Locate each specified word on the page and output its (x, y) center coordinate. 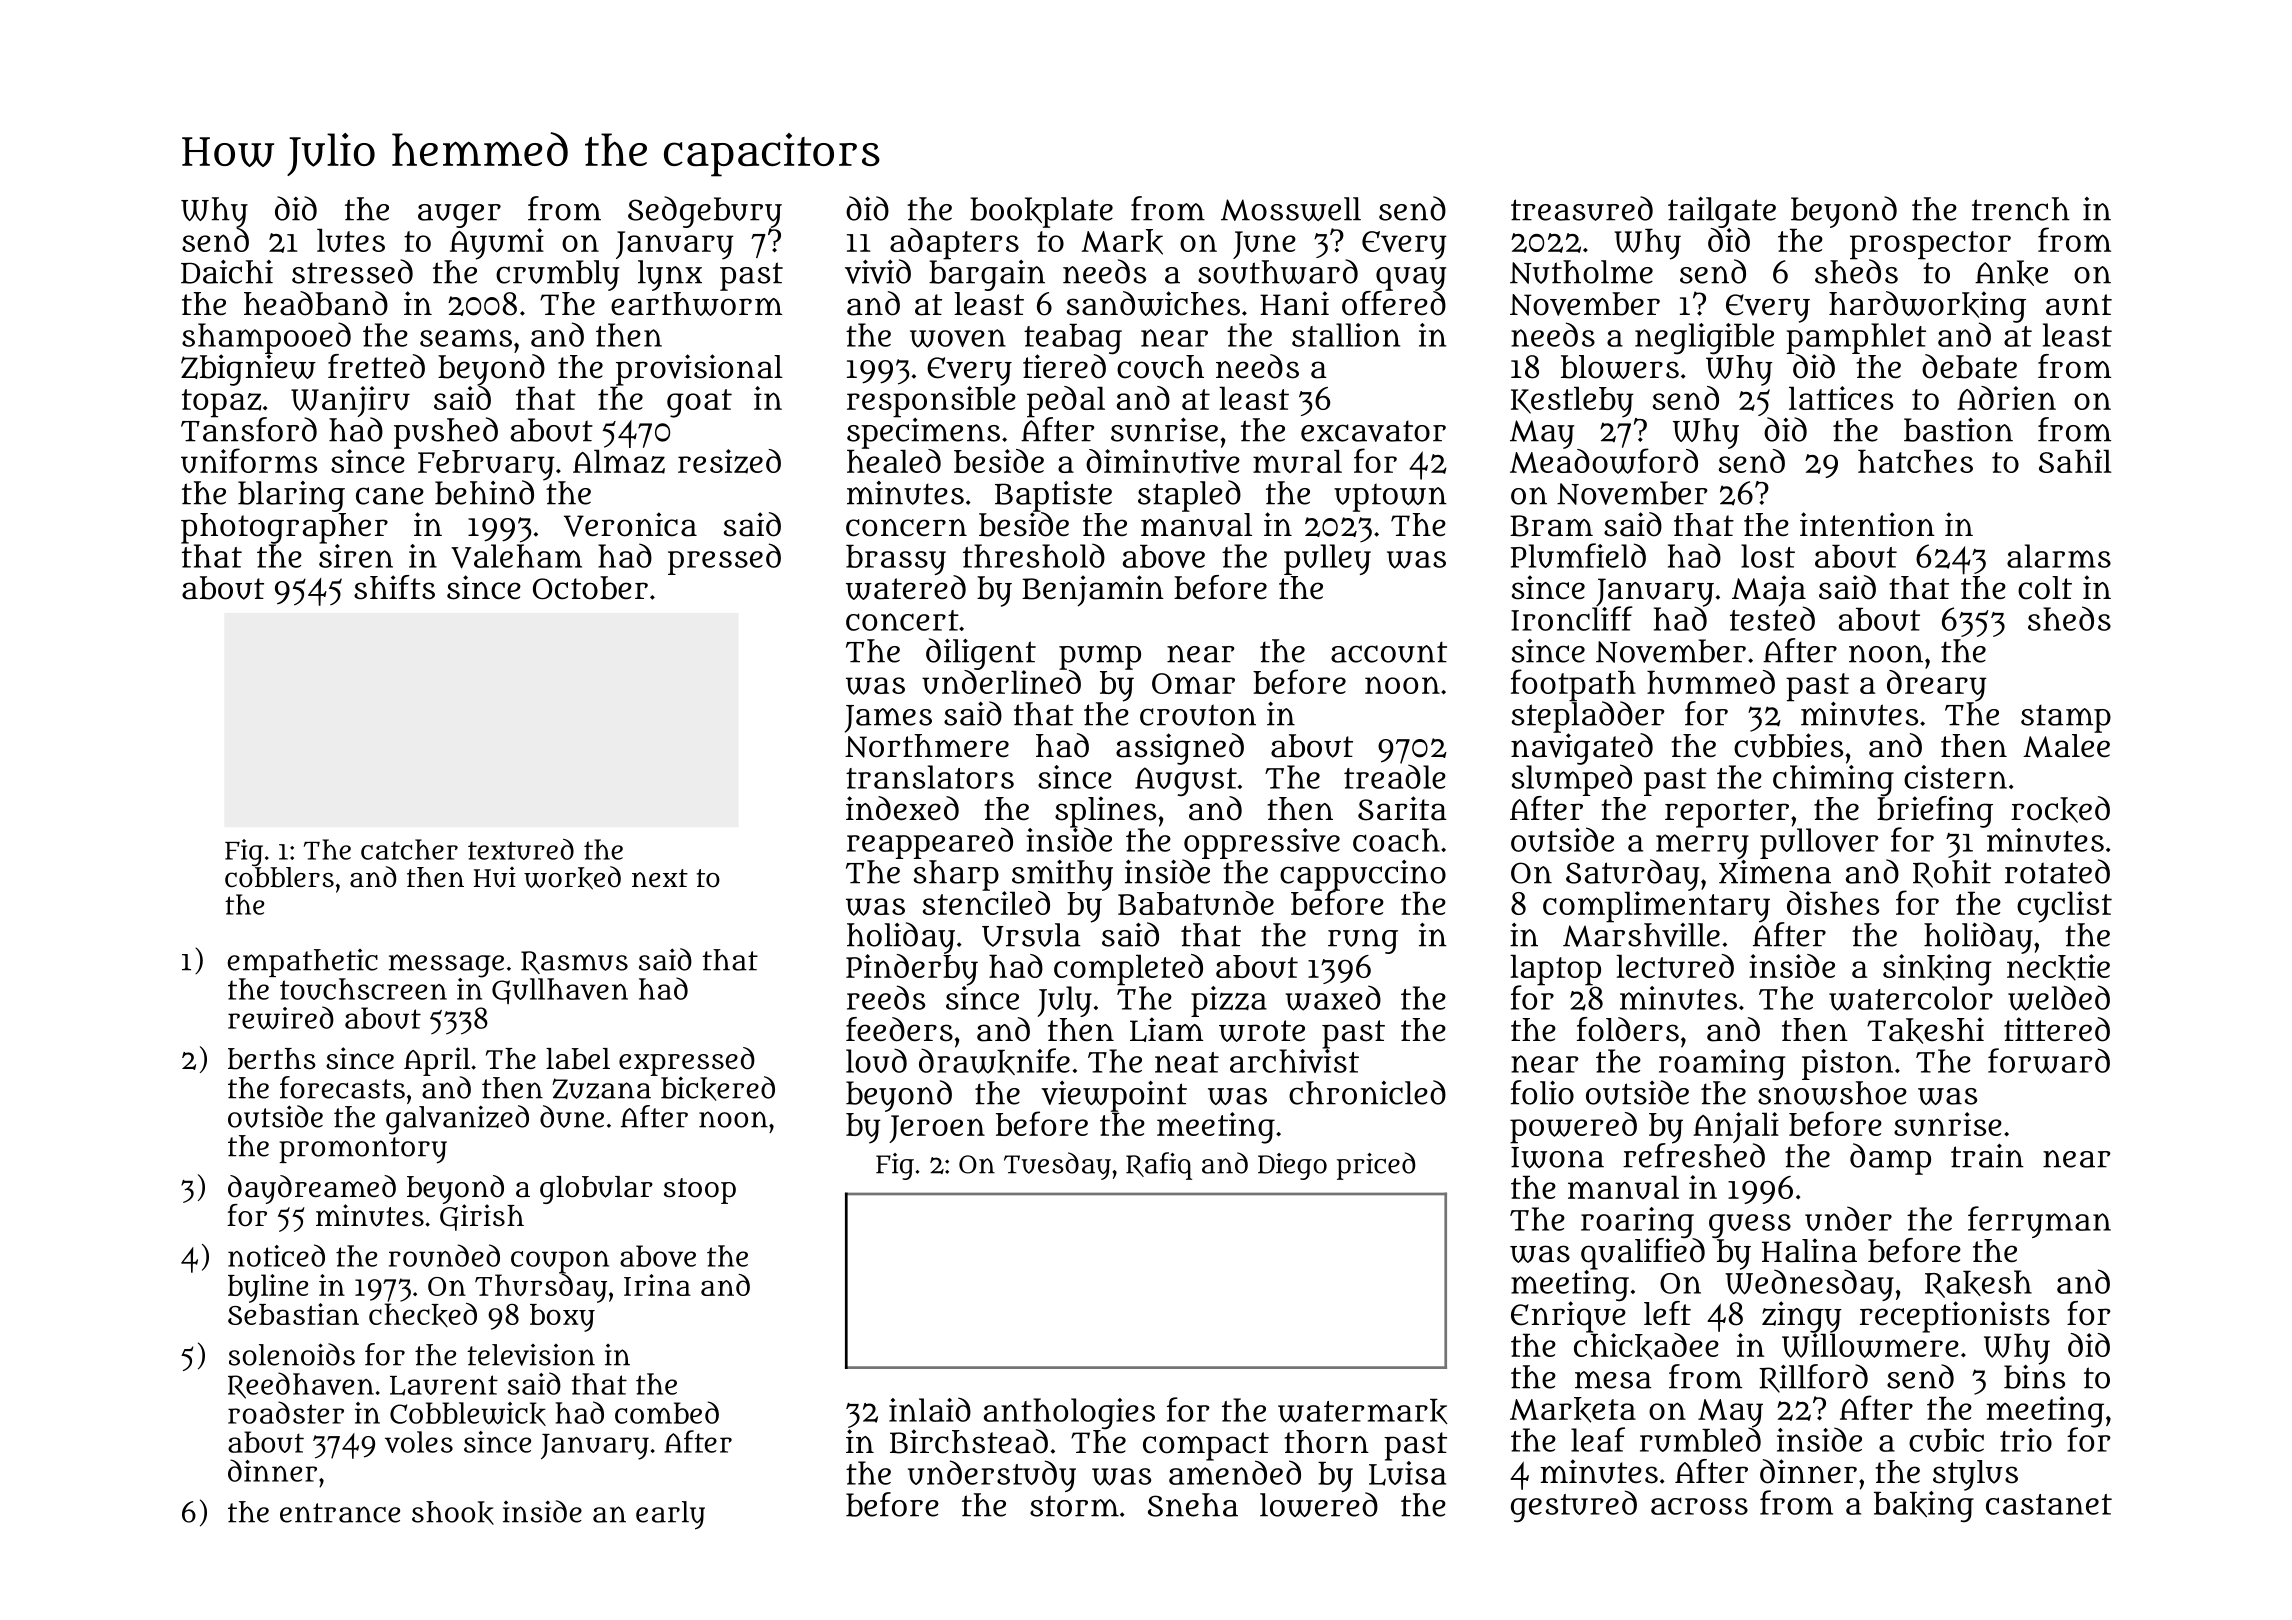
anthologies (1069, 1413)
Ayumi (497, 244)
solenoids (292, 1354)
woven (958, 338)
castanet (2049, 1504)
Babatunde (1196, 903)
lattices (1841, 398)
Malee (2066, 746)
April (437, 1061)
